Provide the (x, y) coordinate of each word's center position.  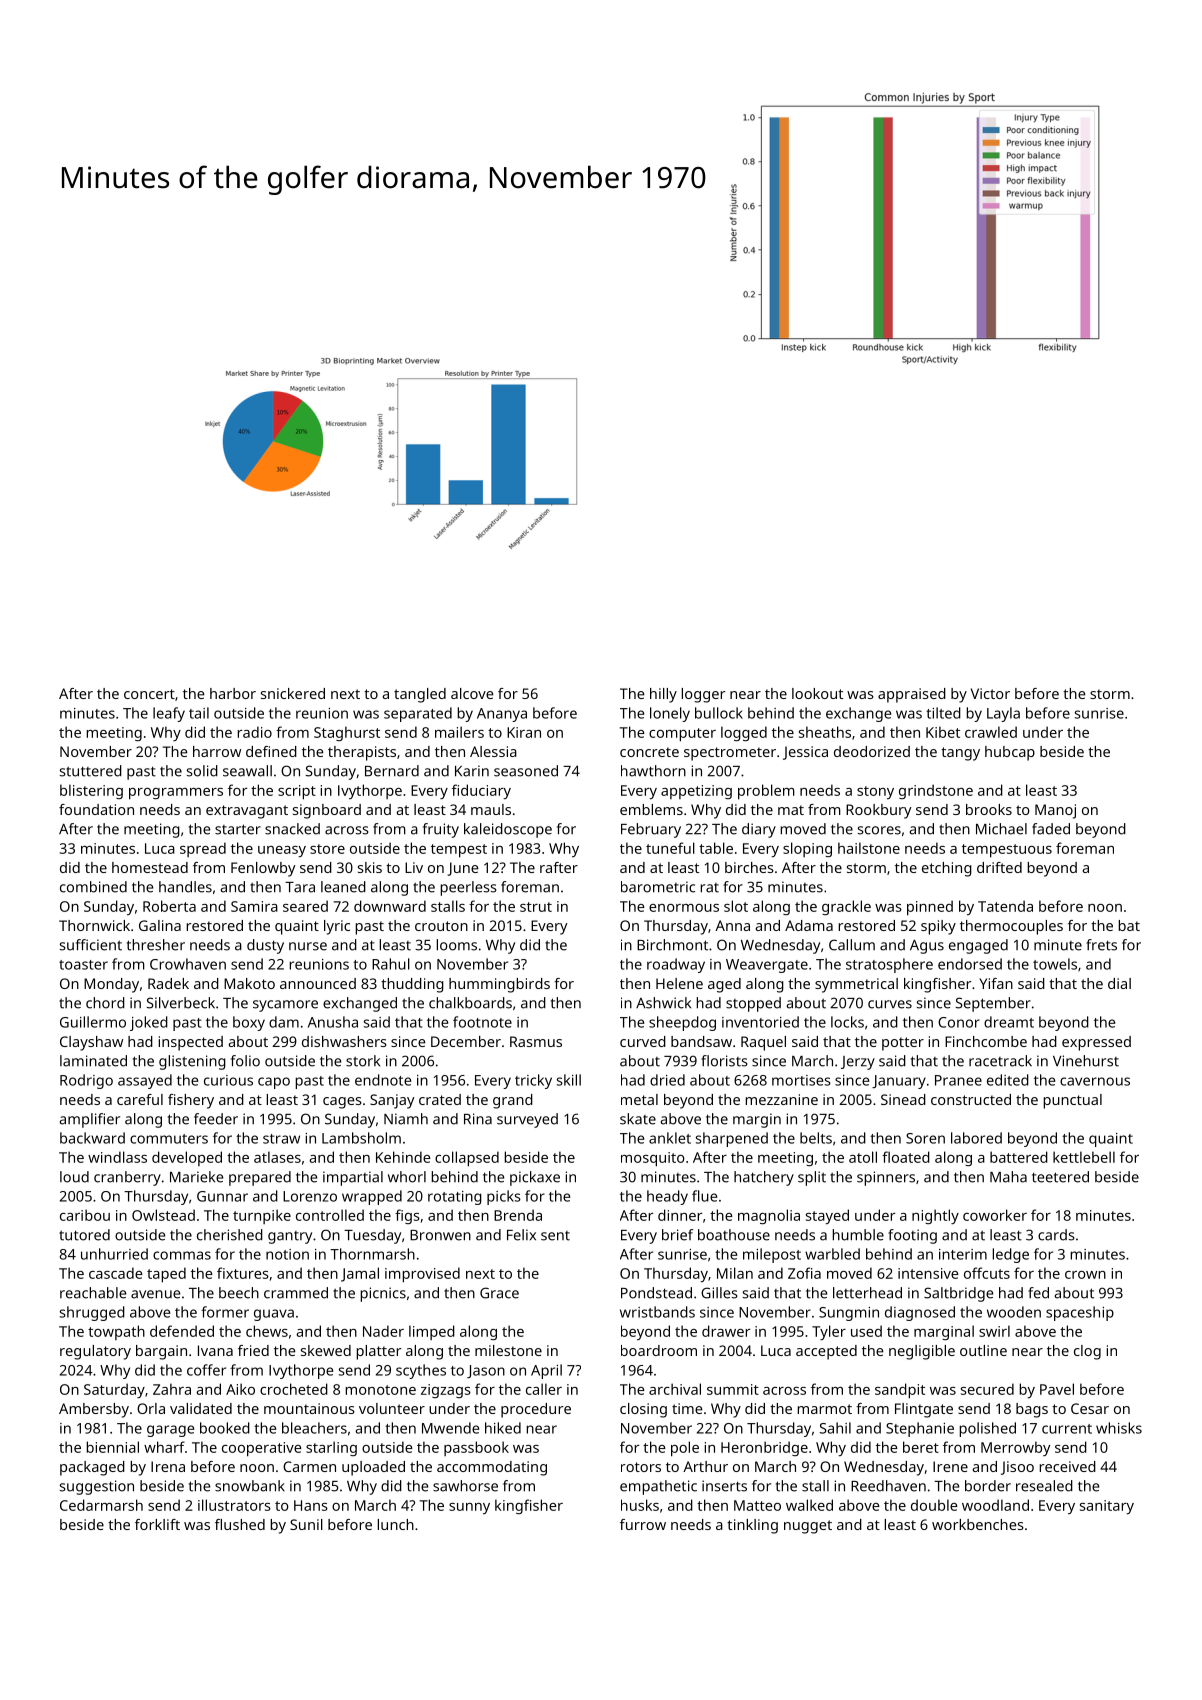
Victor (990, 693)
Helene (679, 983)
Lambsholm (361, 1138)
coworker (995, 1215)
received (1067, 1466)
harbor (233, 693)
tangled (420, 695)
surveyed (527, 1120)
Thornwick (94, 925)
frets (1101, 945)
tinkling (752, 1526)
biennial (112, 1447)
